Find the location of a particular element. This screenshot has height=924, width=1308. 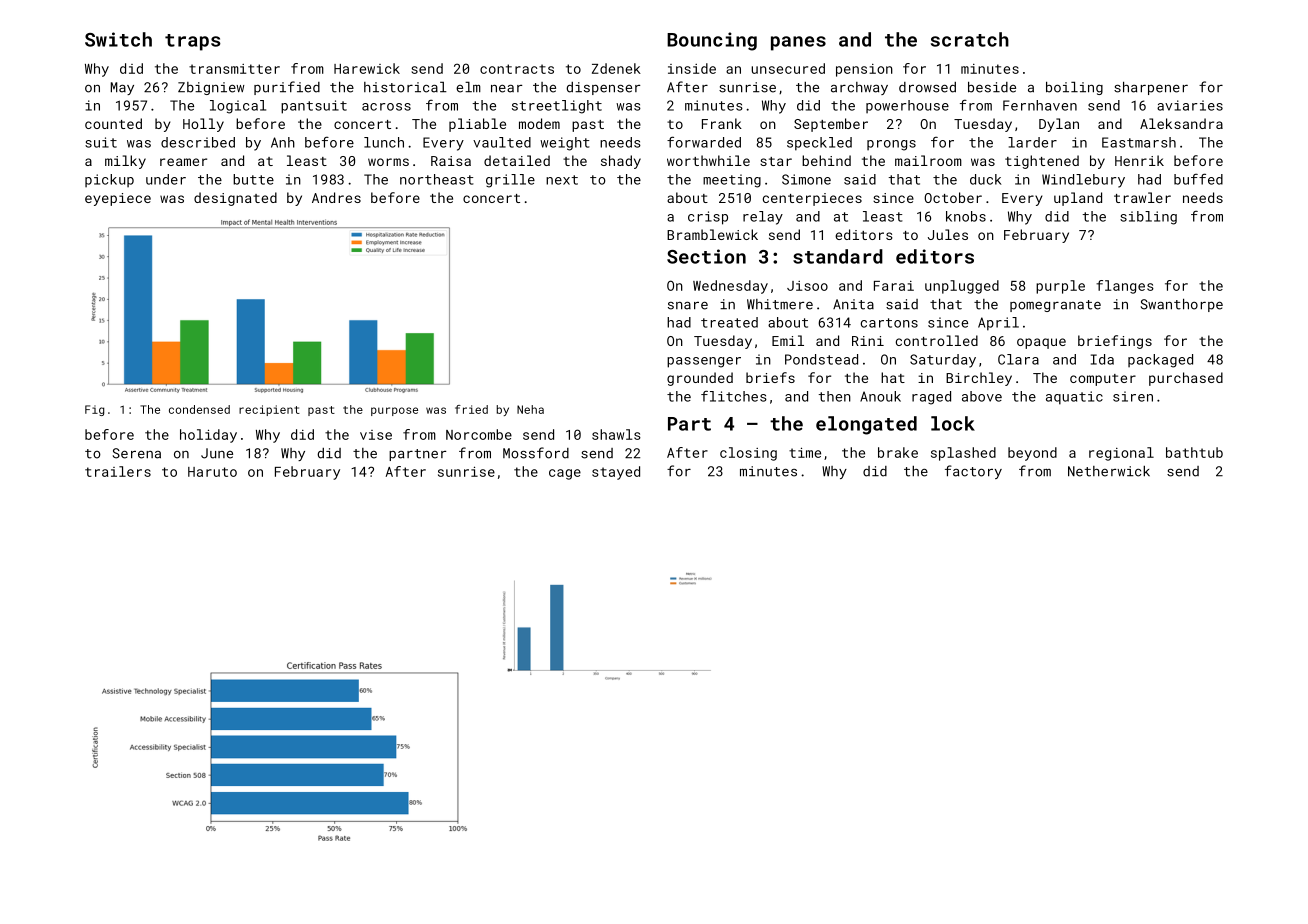

scratch is located at coordinates (970, 39).
